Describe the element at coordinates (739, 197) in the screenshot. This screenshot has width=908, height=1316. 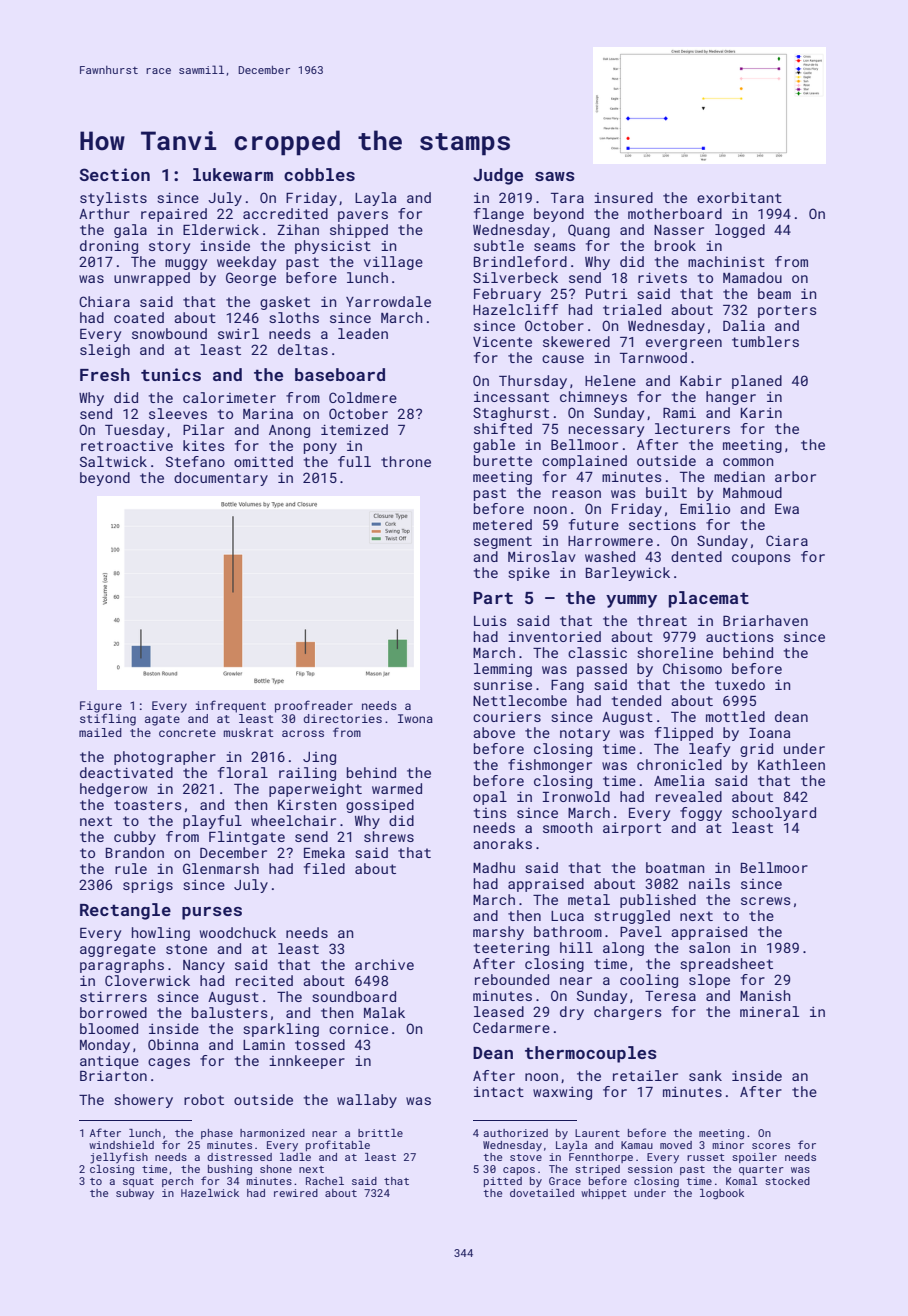
I see `exorbitant` at that location.
